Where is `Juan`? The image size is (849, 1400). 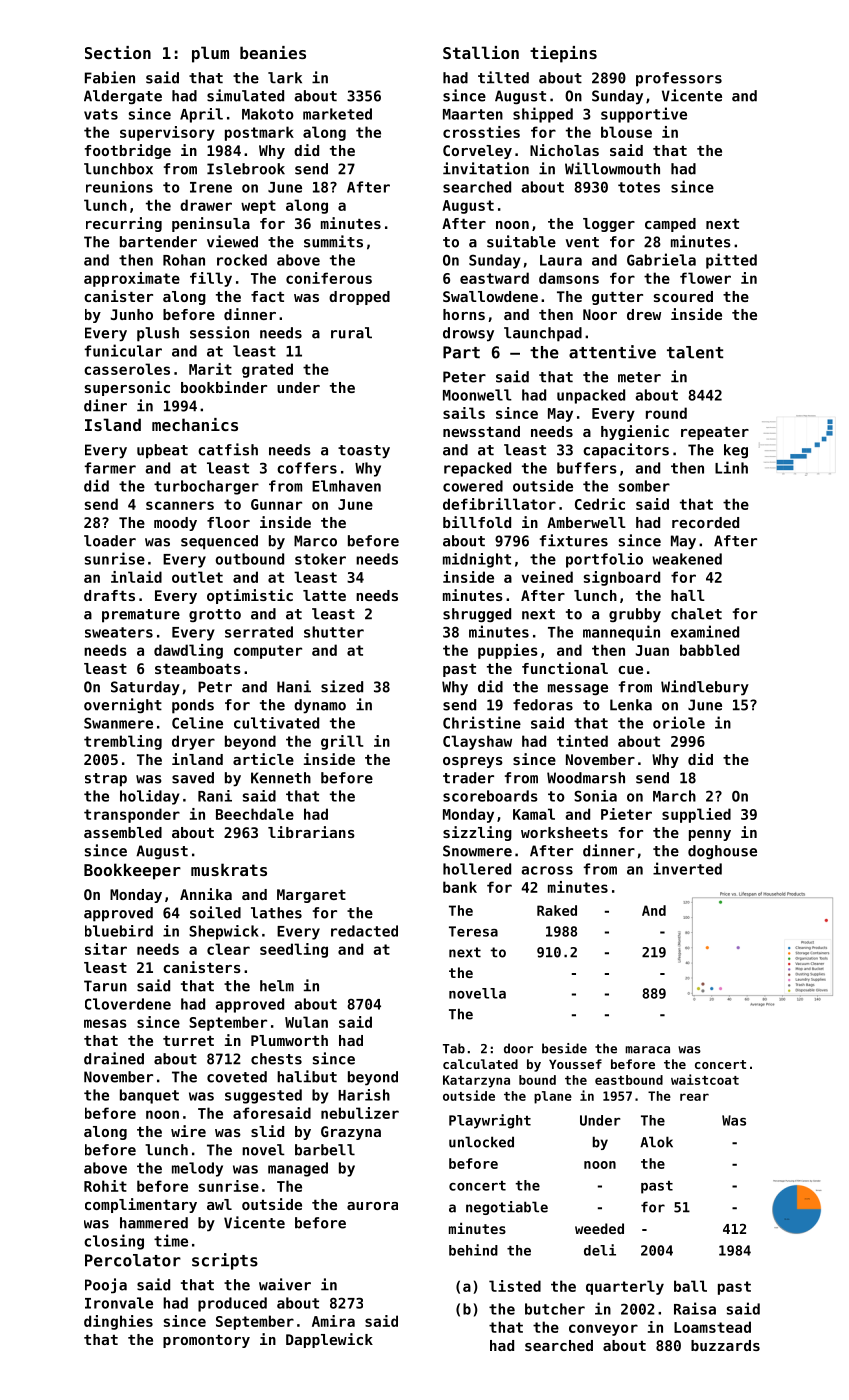 Juan is located at coordinates (652, 650).
